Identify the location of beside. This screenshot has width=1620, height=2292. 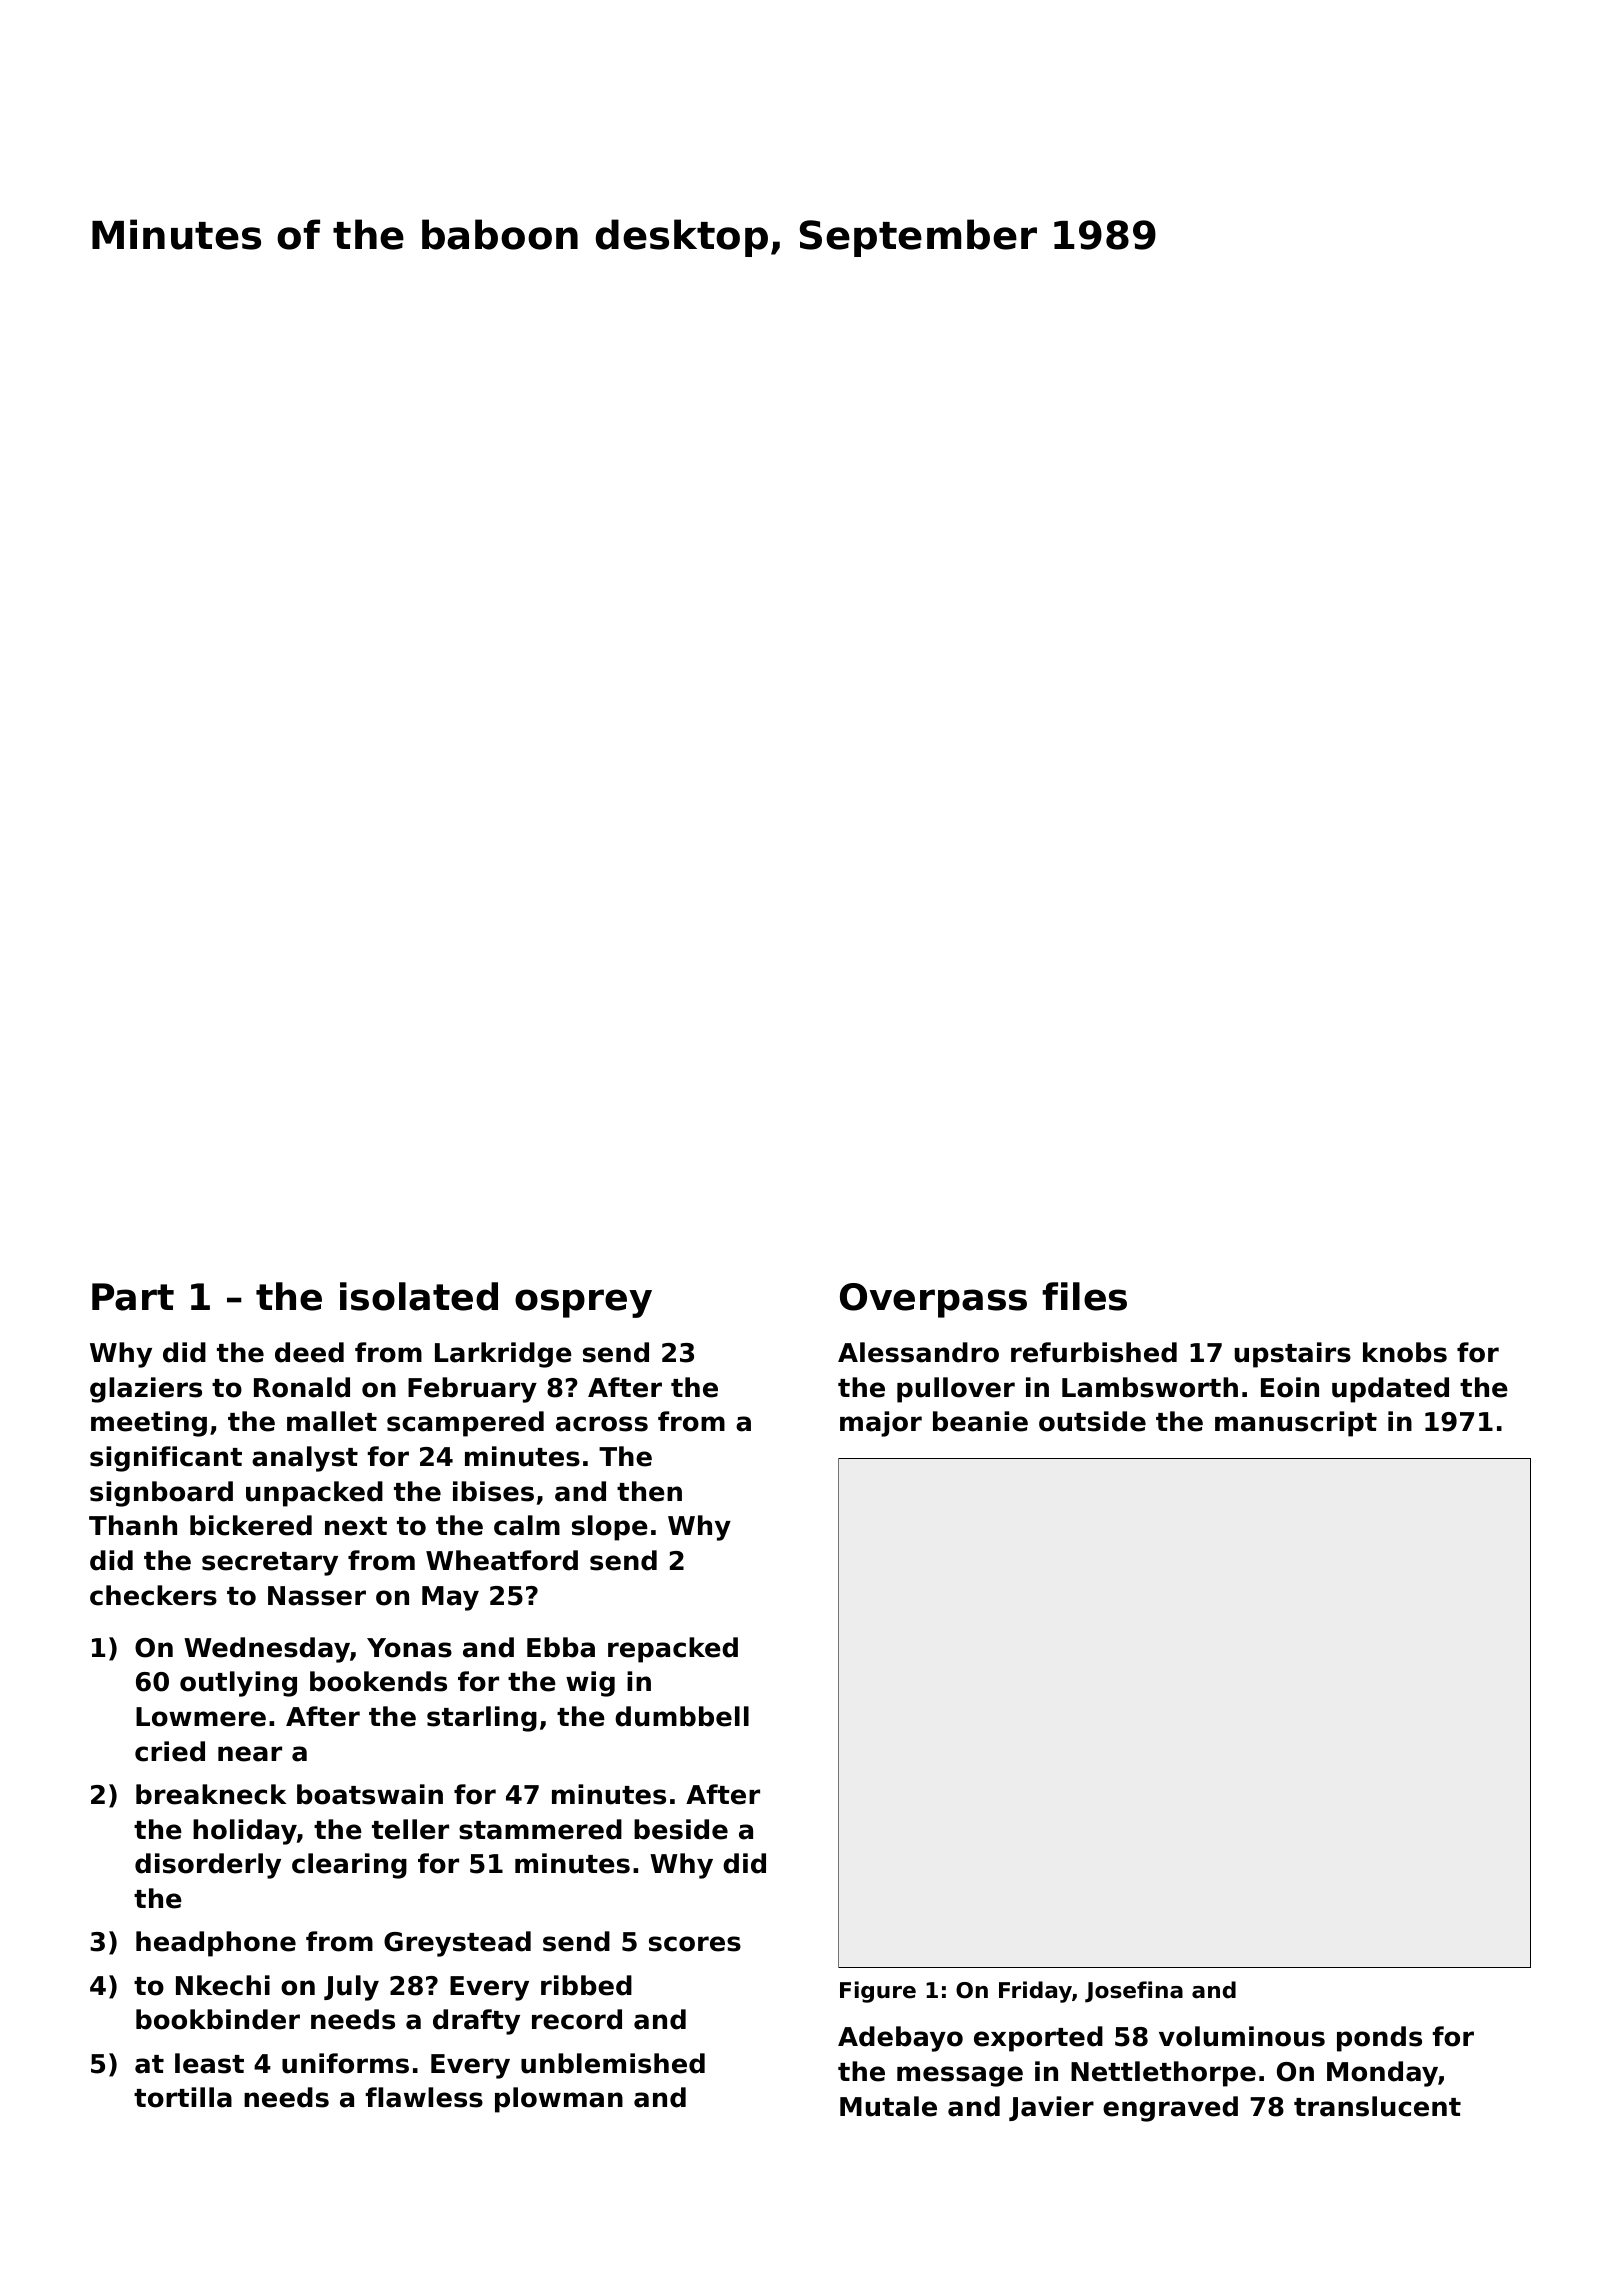
(681, 1829).
